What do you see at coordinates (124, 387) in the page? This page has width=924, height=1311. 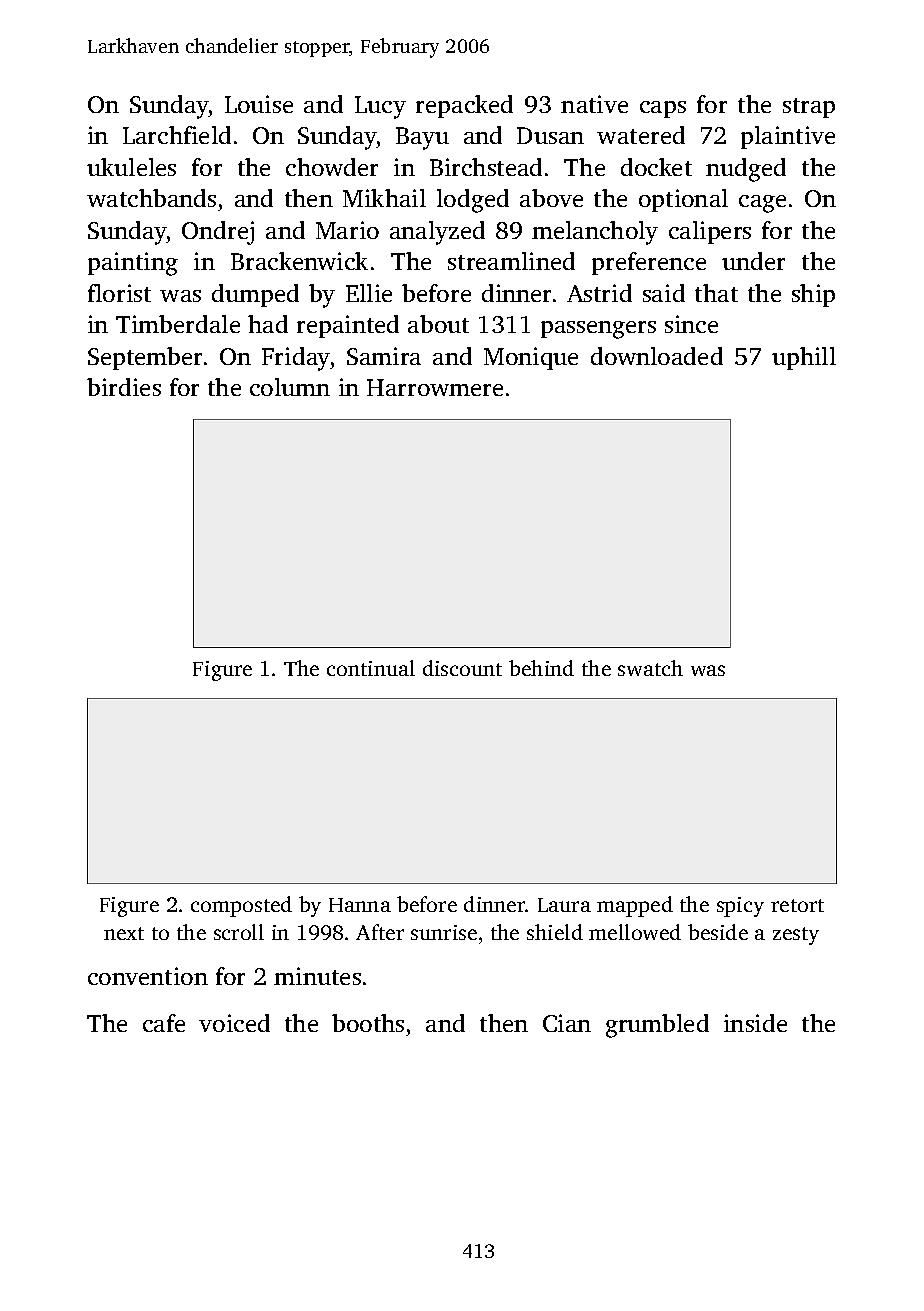 I see `birdies` at bounding box center [124, 387].
